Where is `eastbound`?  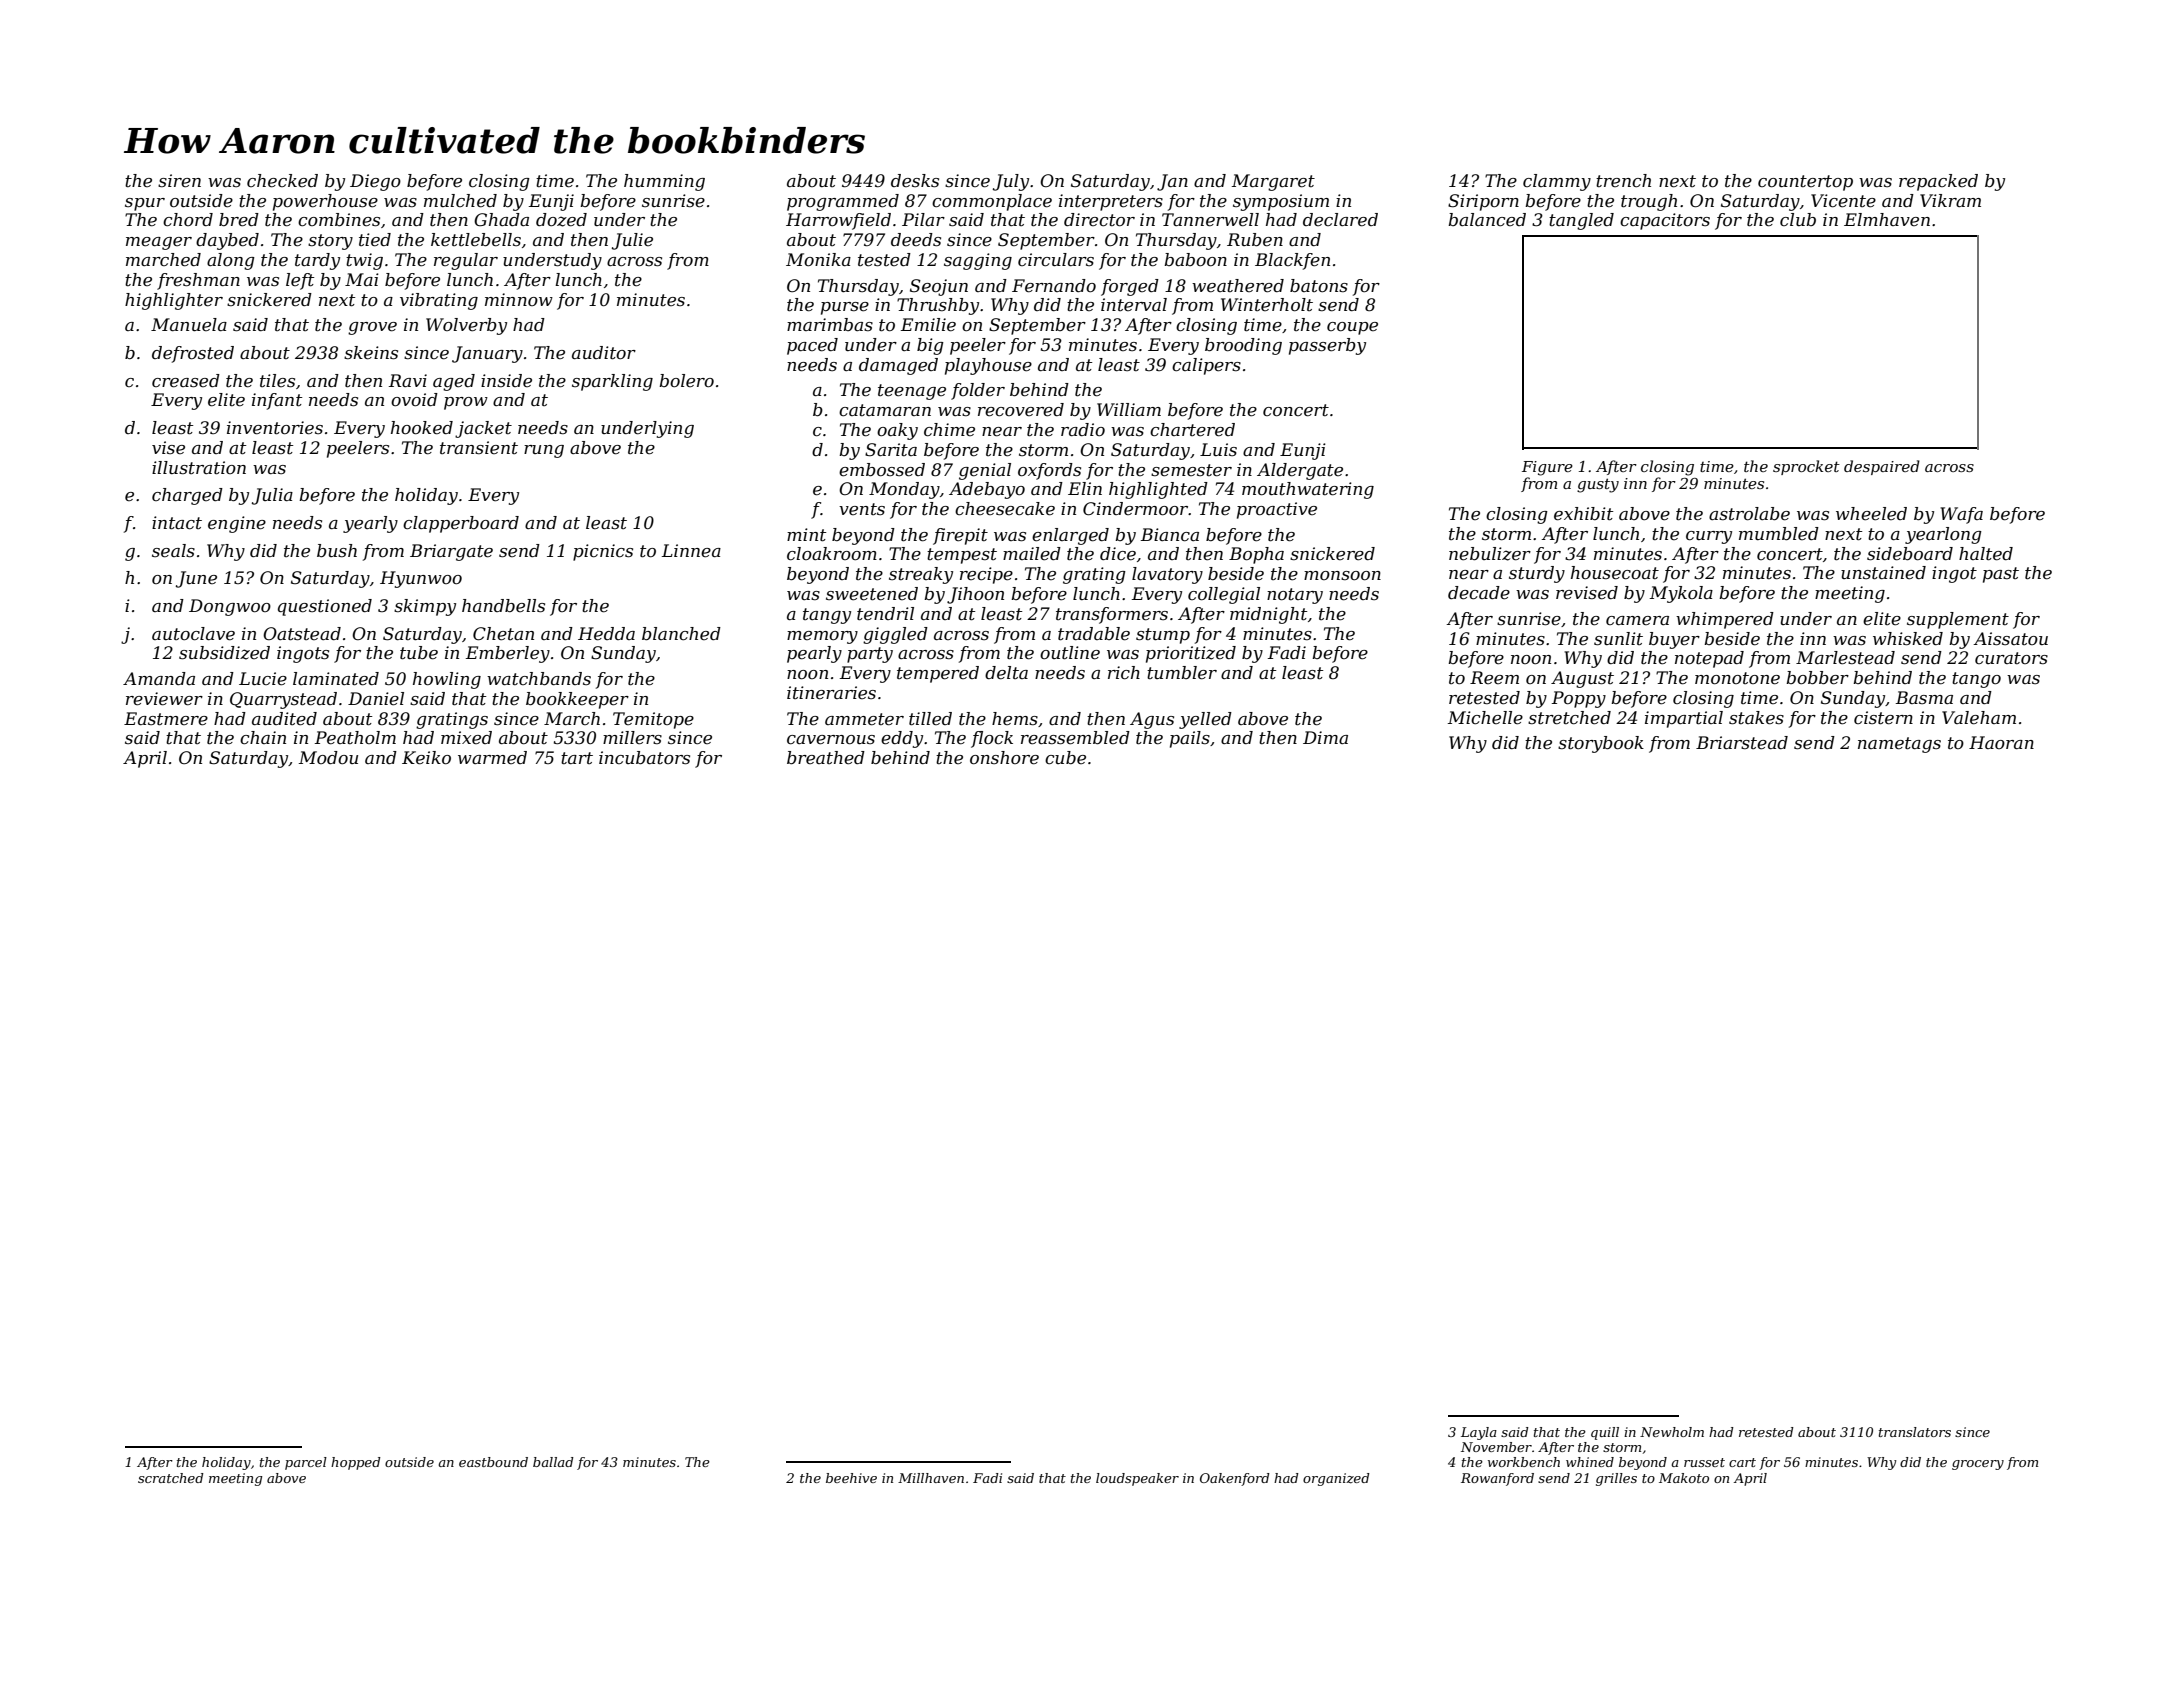 eastbound is located at coordinates (493, 1462).
